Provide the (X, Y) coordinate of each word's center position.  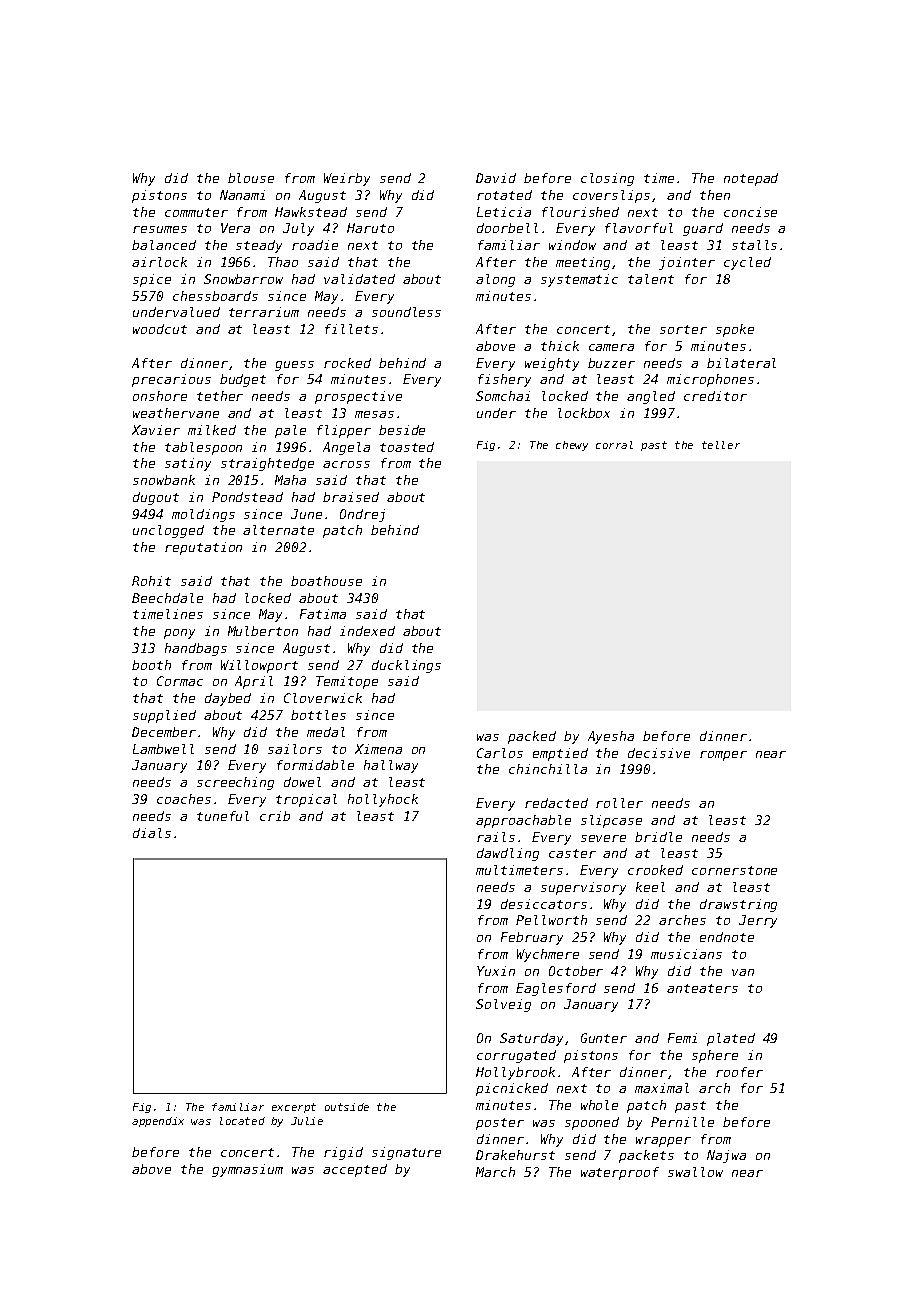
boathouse (326, 581)
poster (500, 1124)
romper (723, 756)
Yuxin (496, 971)
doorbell (507, 228)
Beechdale (167, 598)
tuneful (223, 816)
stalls (754, 245)
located (242, 1121)
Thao (283, 262)
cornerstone (734, 870)
